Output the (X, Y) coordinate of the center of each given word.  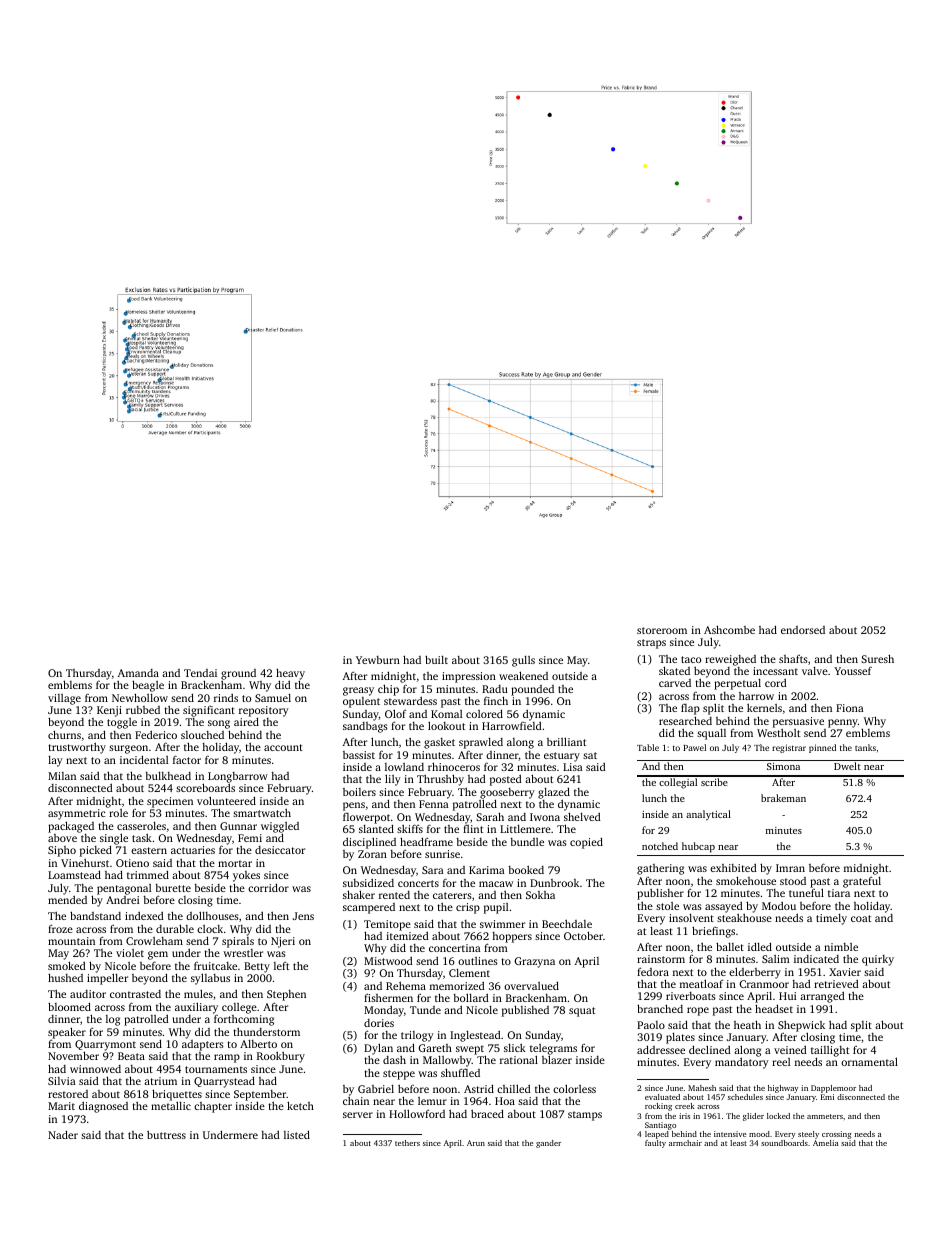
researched (685, 720)
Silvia (62, 1081)
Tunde (425, 1010)
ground (238, 674)
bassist (359, 755)
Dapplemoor (833, 1089)
